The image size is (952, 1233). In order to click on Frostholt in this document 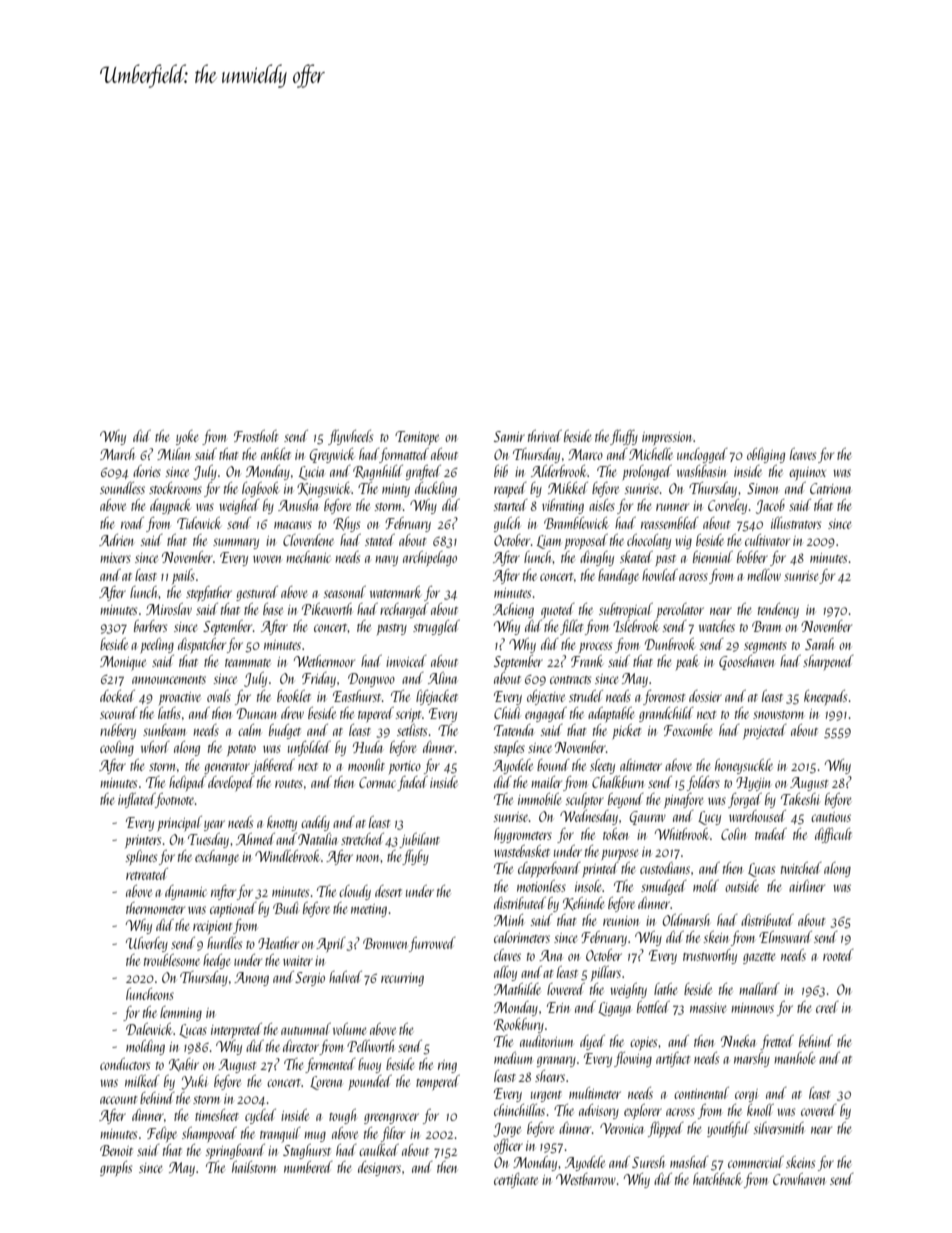, I will do `click(256, 436)`.
